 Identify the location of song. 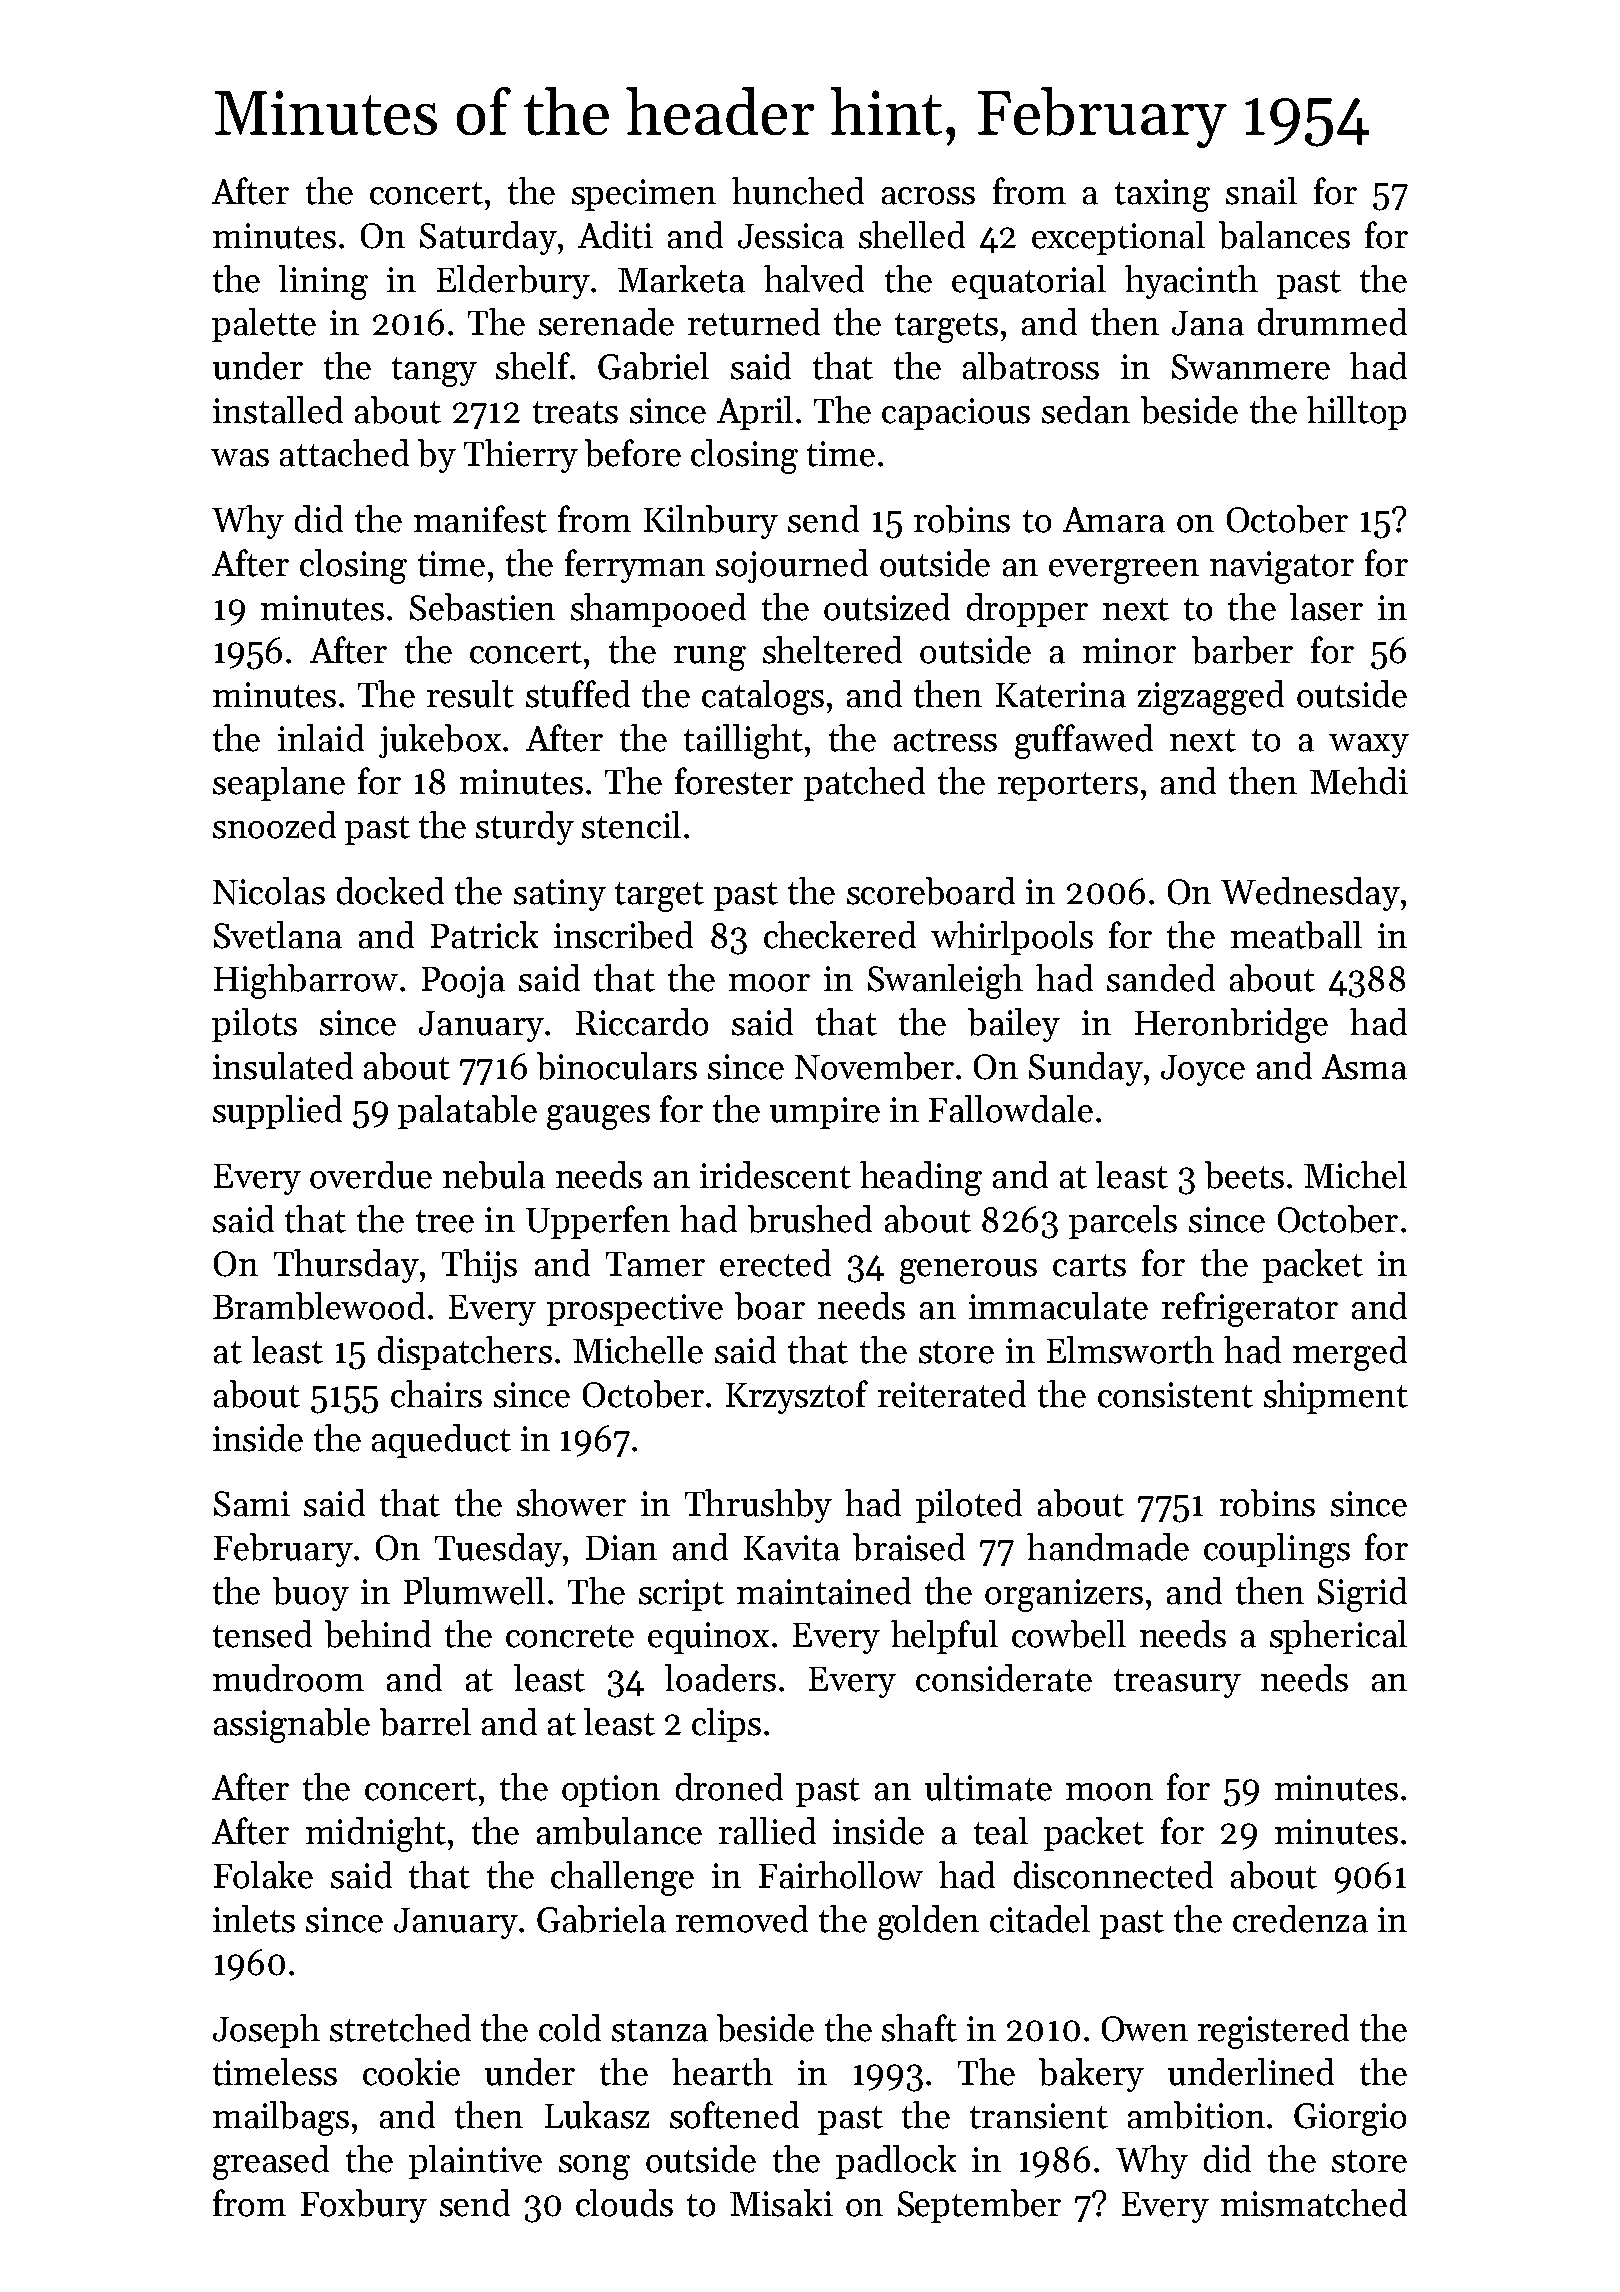
(594, 2167).
